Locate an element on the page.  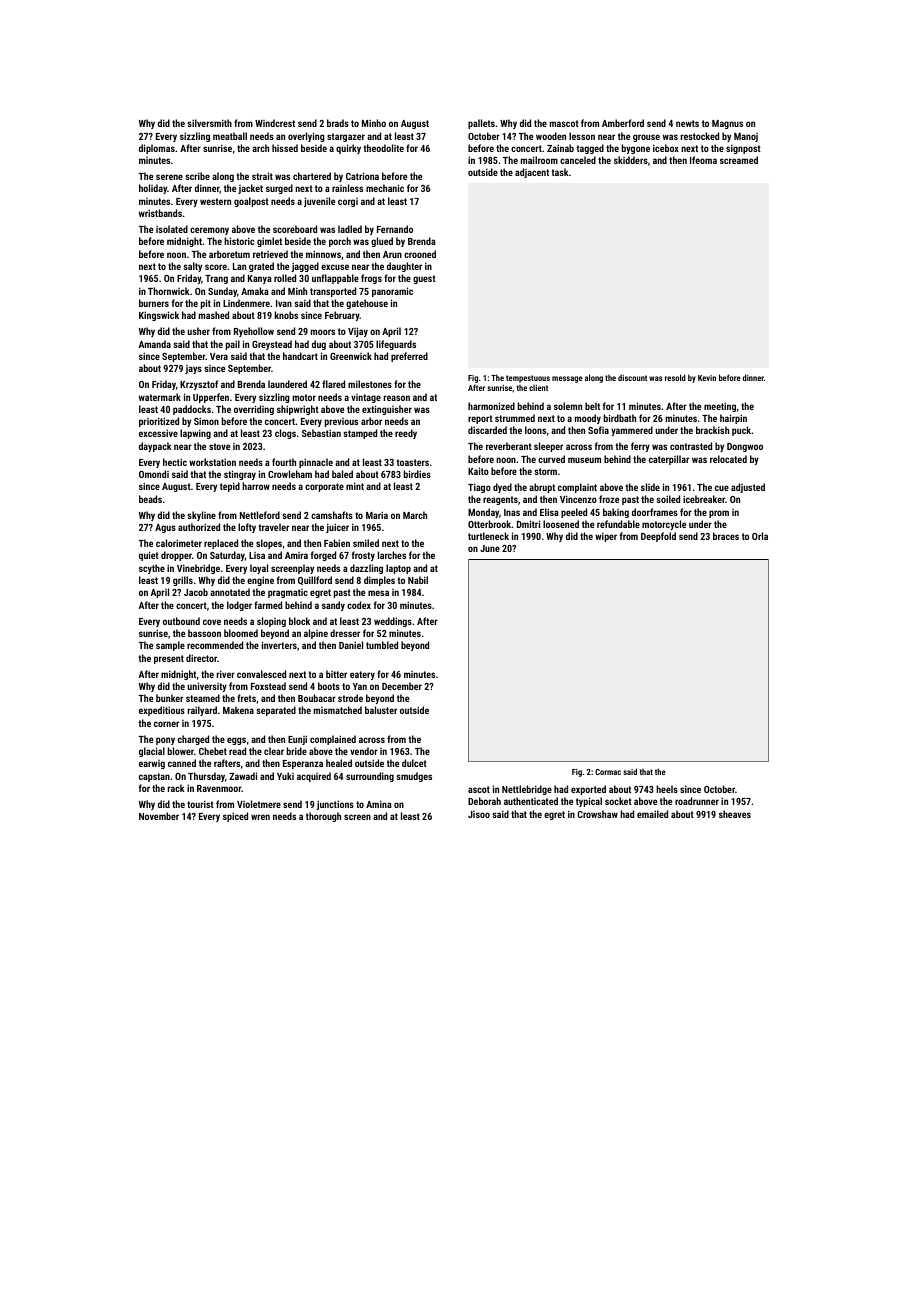
flared is located at coordinates (333, 384).
